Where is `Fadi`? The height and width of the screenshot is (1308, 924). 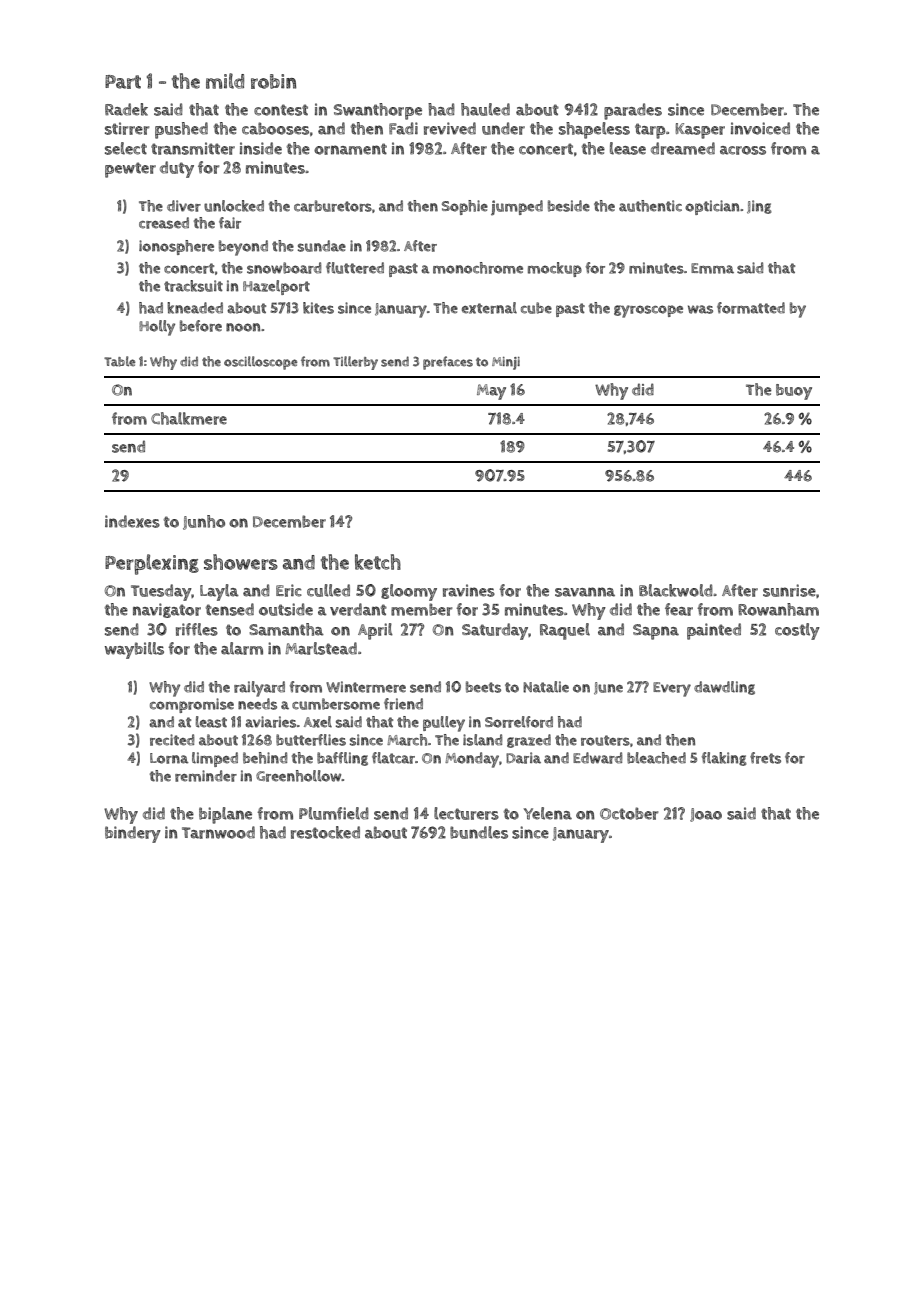
Fadi is located at coordinates (403, 128).
